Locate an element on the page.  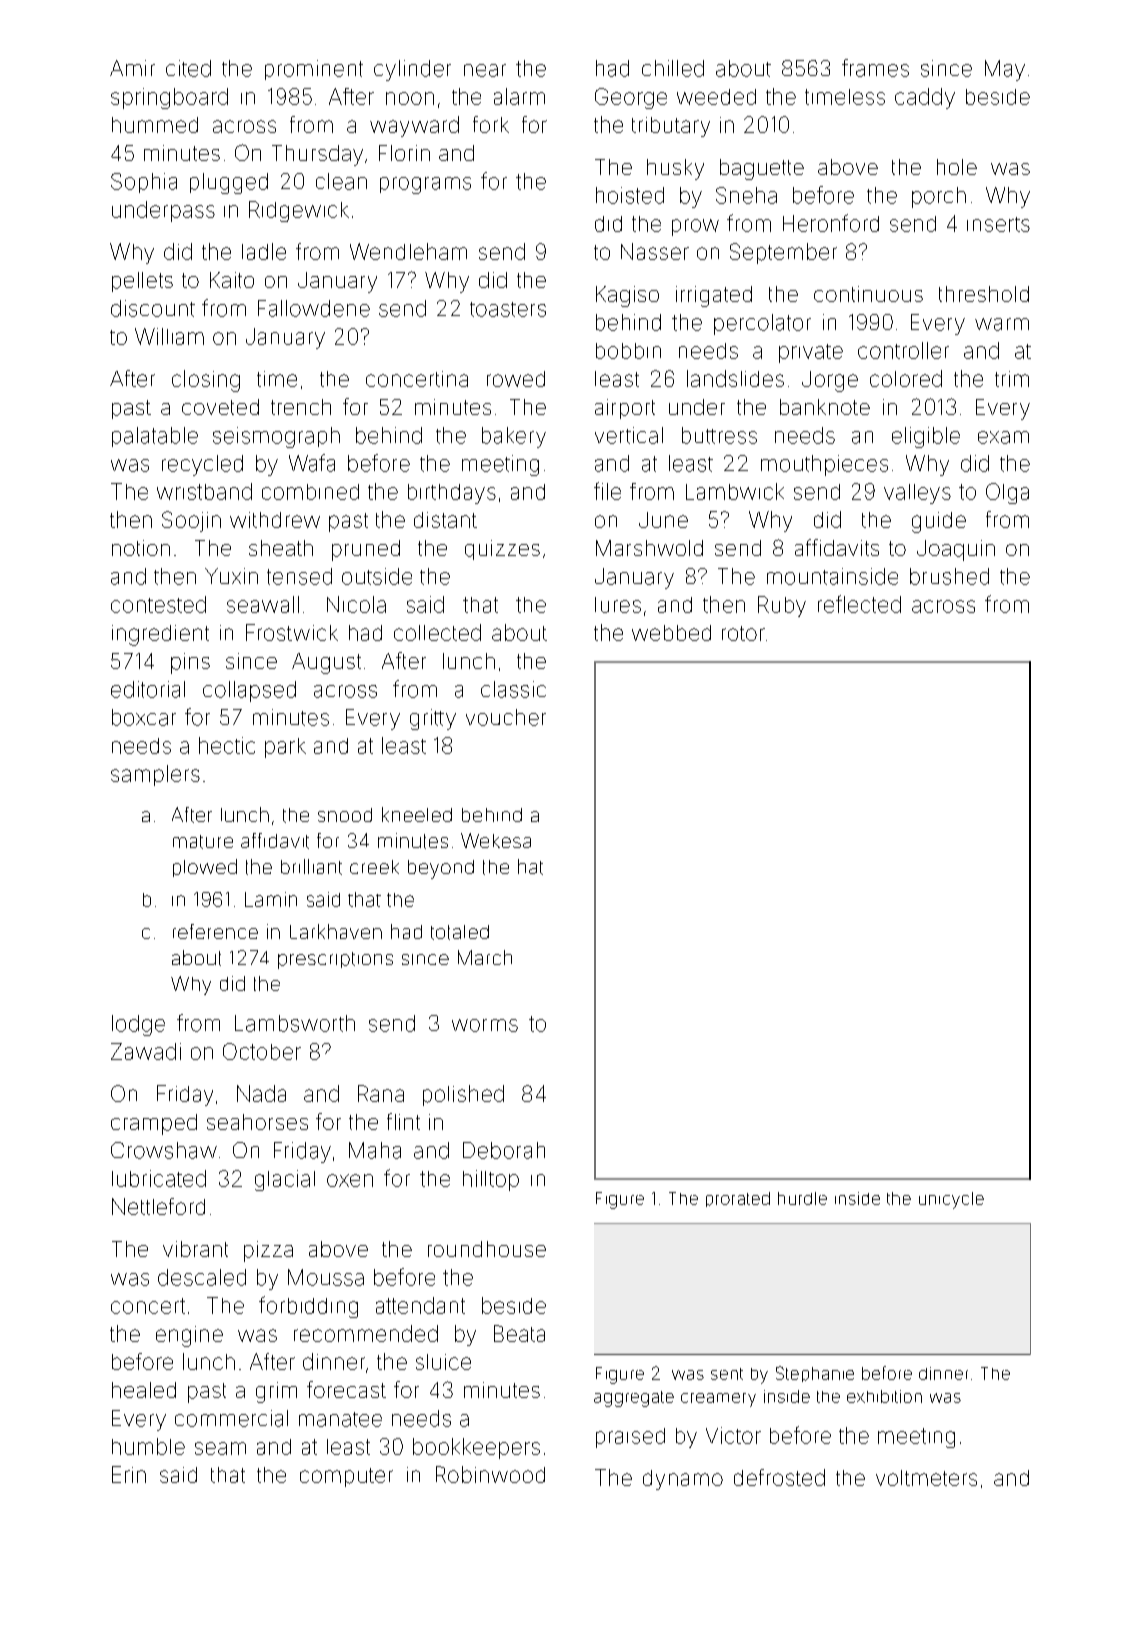
chilled is located at coordinates (673, 68).
